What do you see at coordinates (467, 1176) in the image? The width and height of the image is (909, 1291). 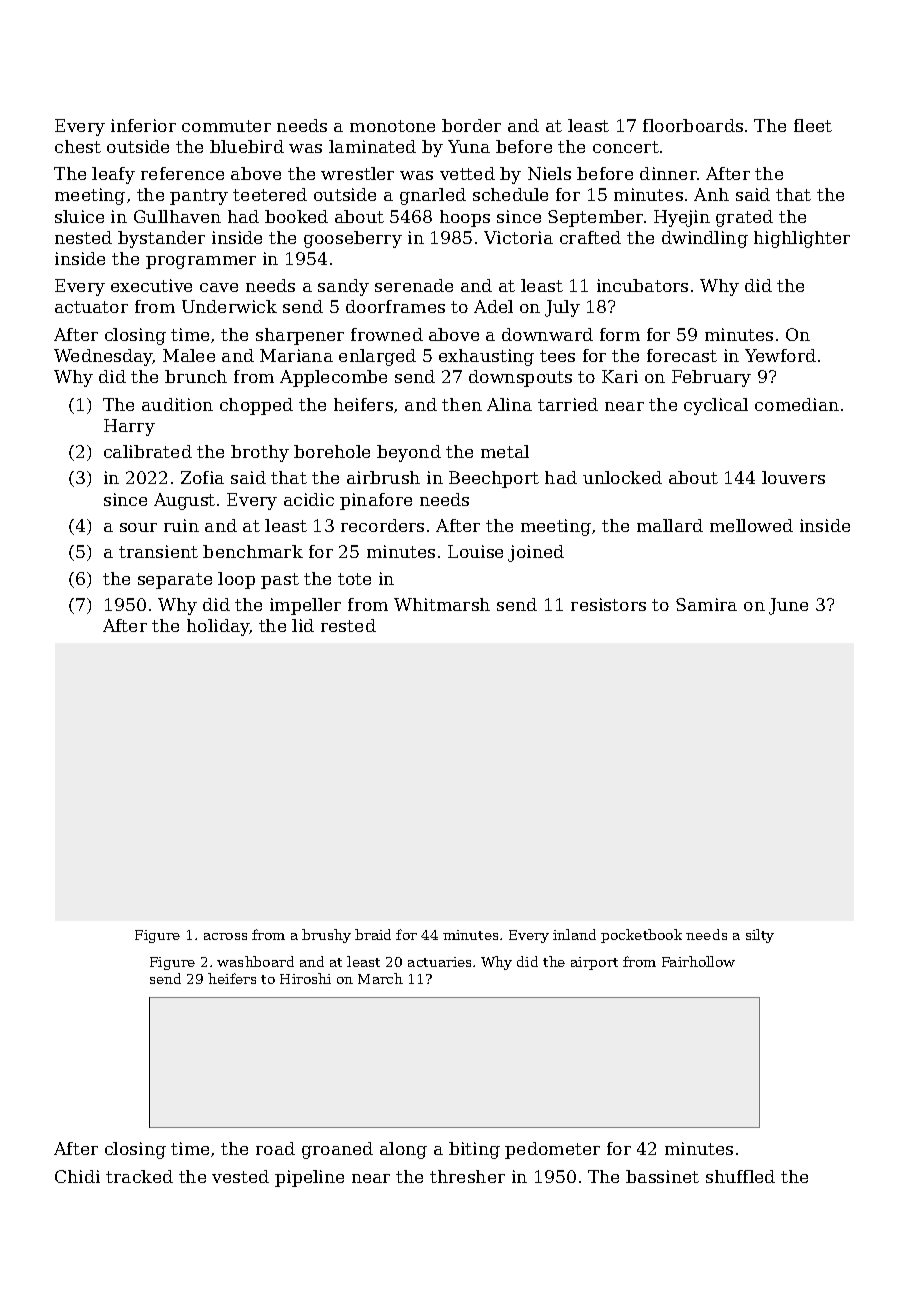 I see `thresher` at bounding box center [467, 1176].
